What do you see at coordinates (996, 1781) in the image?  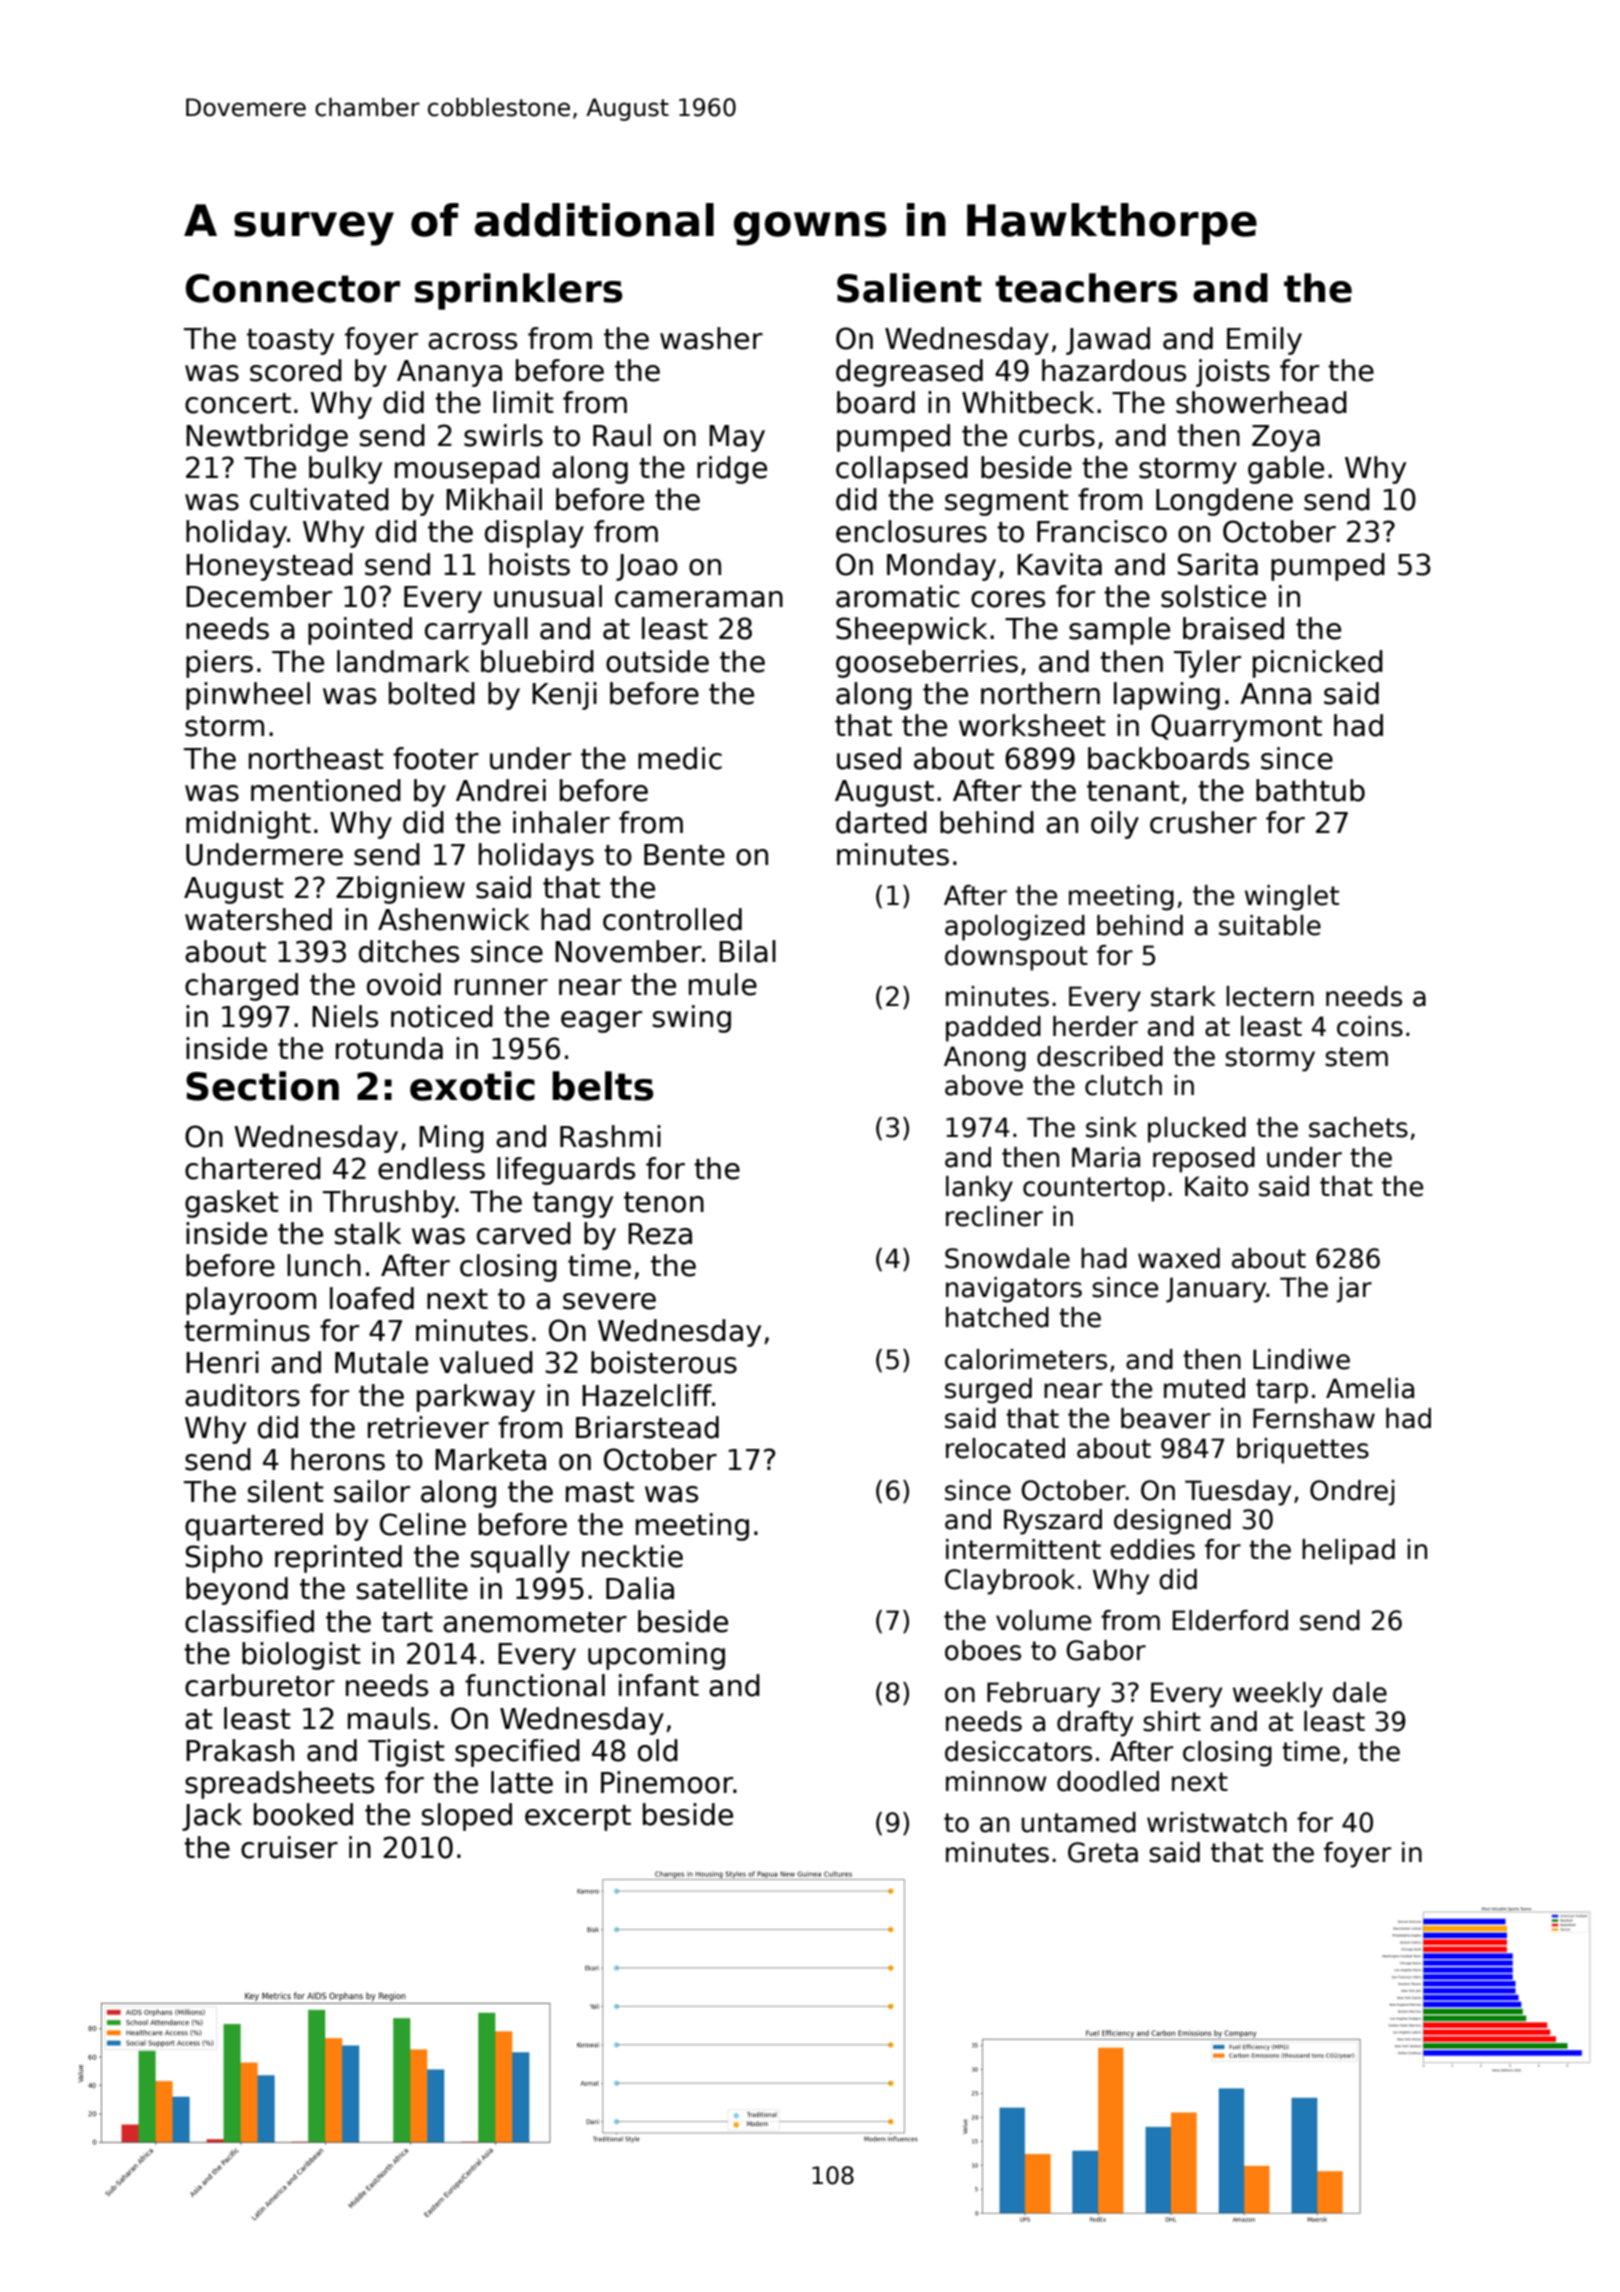 I see `minnow` at bounding box center [996, 1781].
